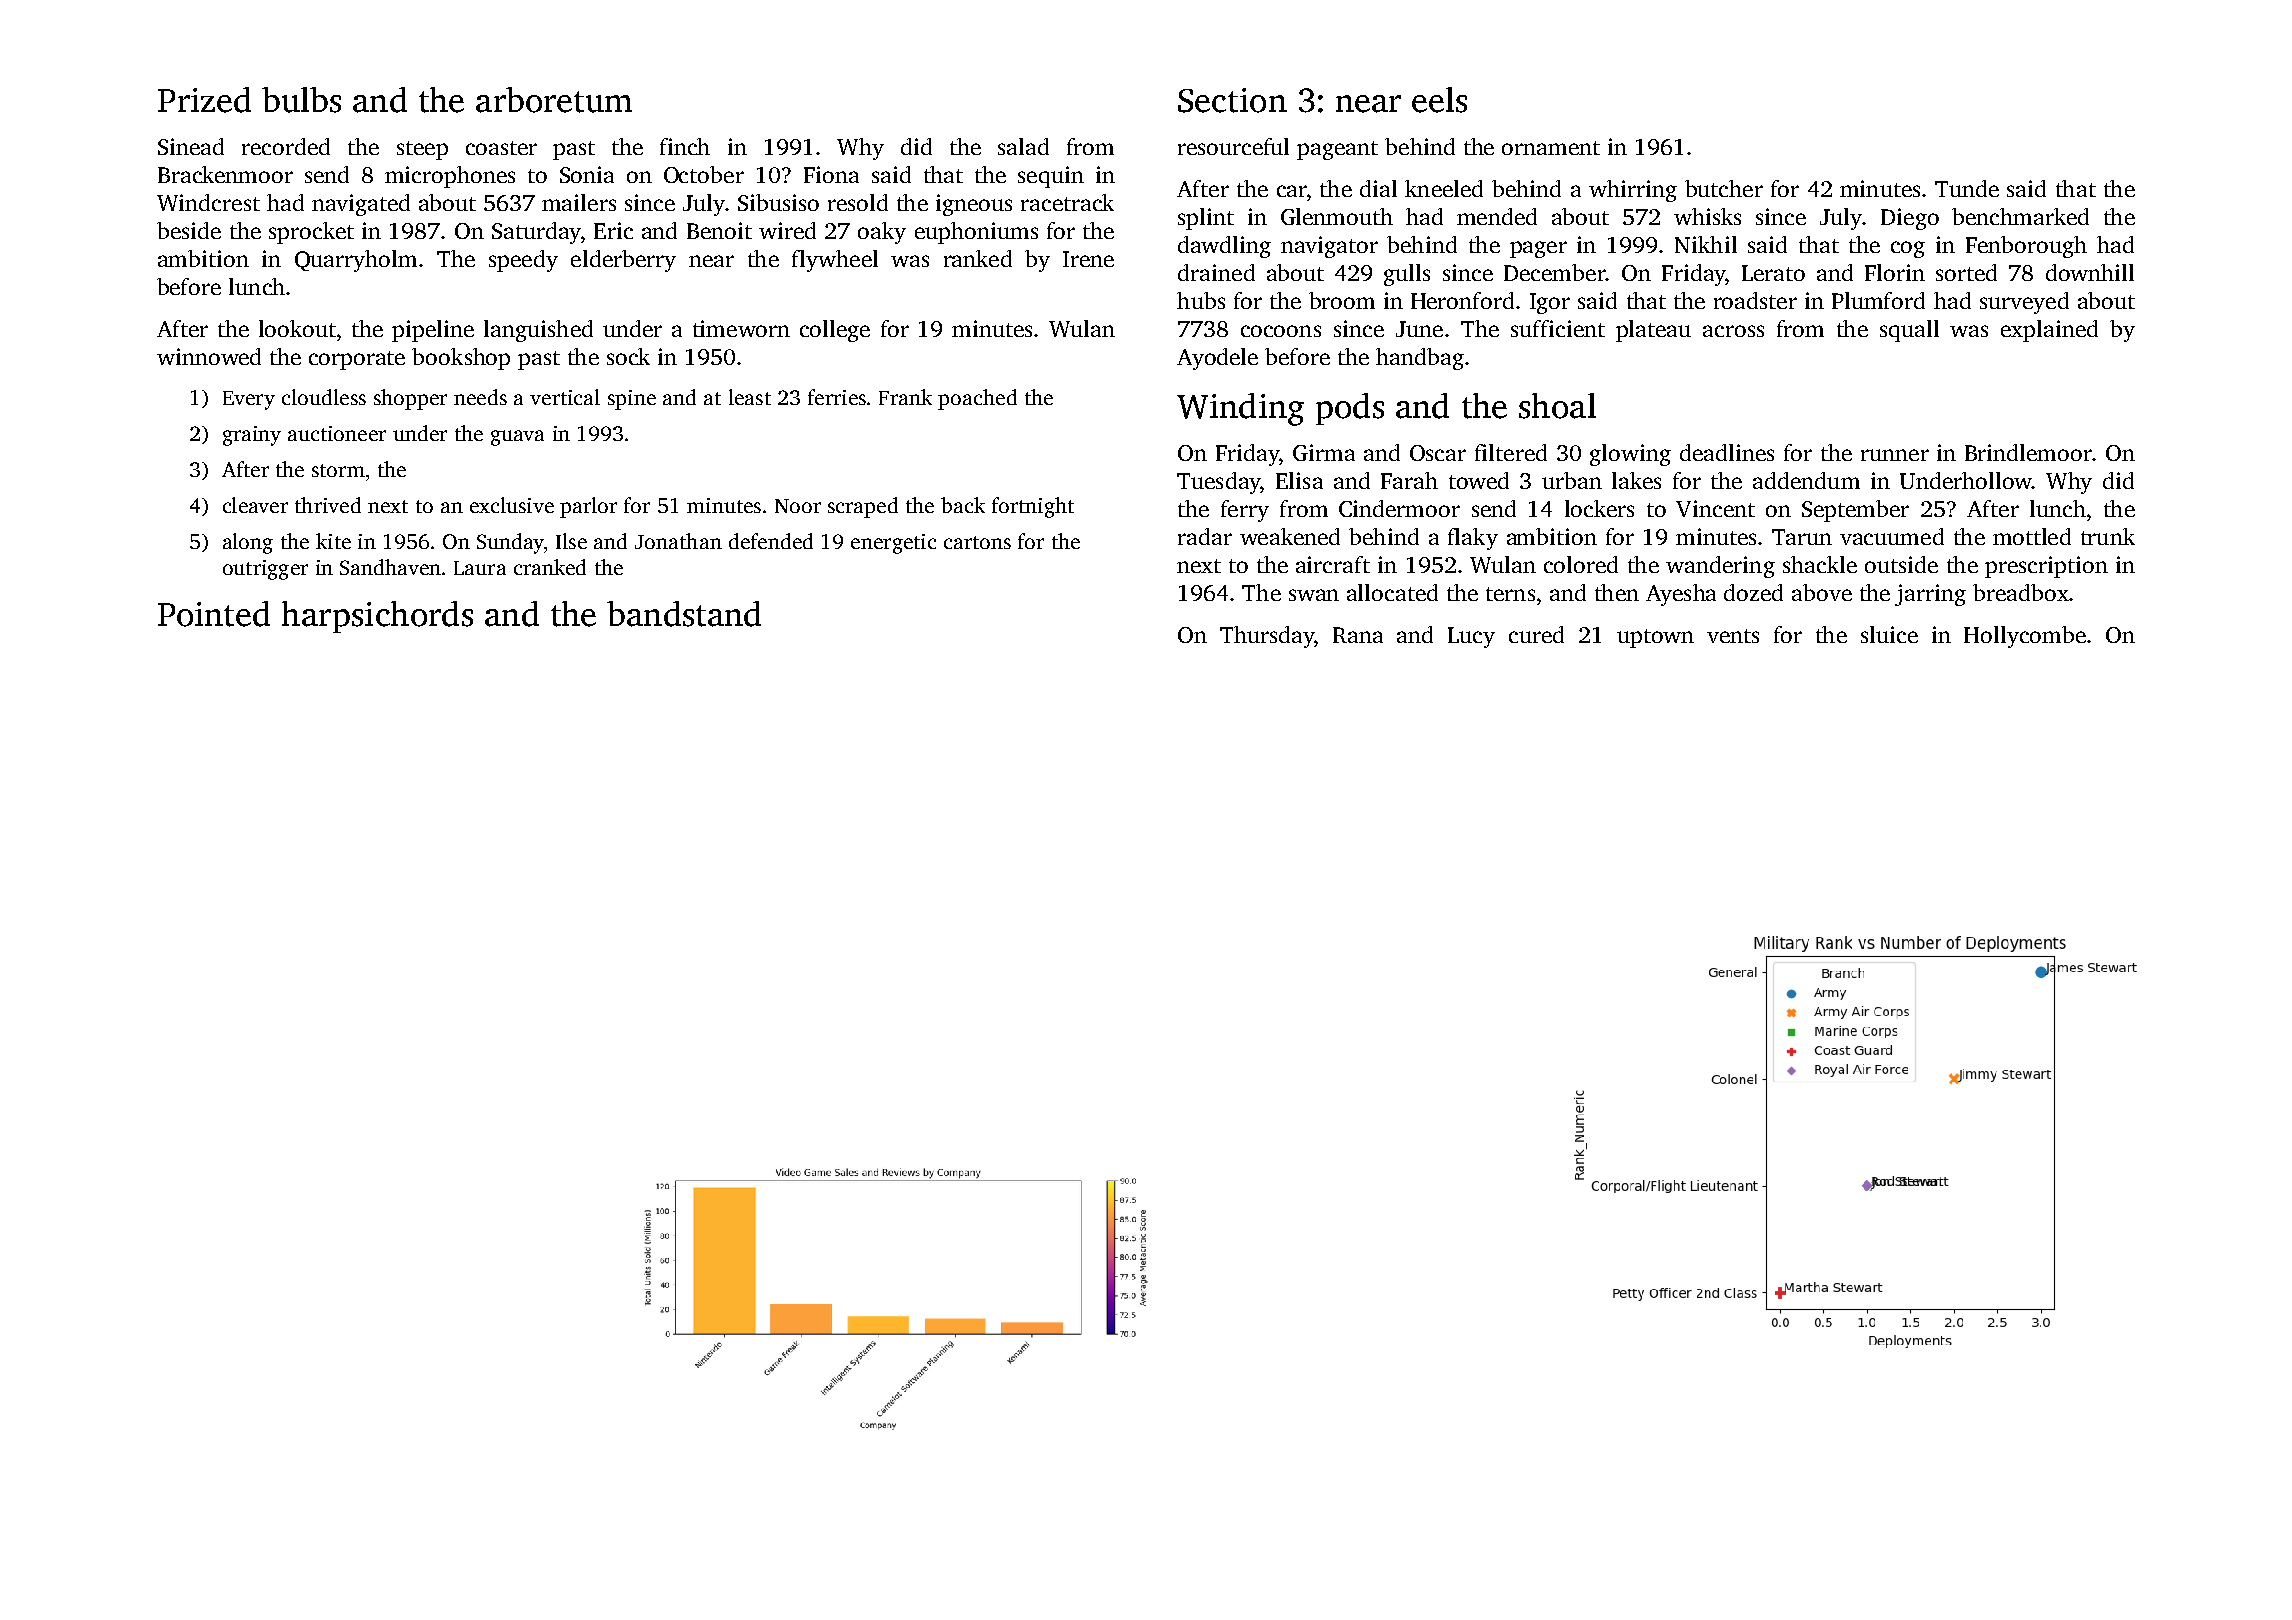 The height and width of the image is (1620, 2292). I want to click on needs, so click(480, 397).
